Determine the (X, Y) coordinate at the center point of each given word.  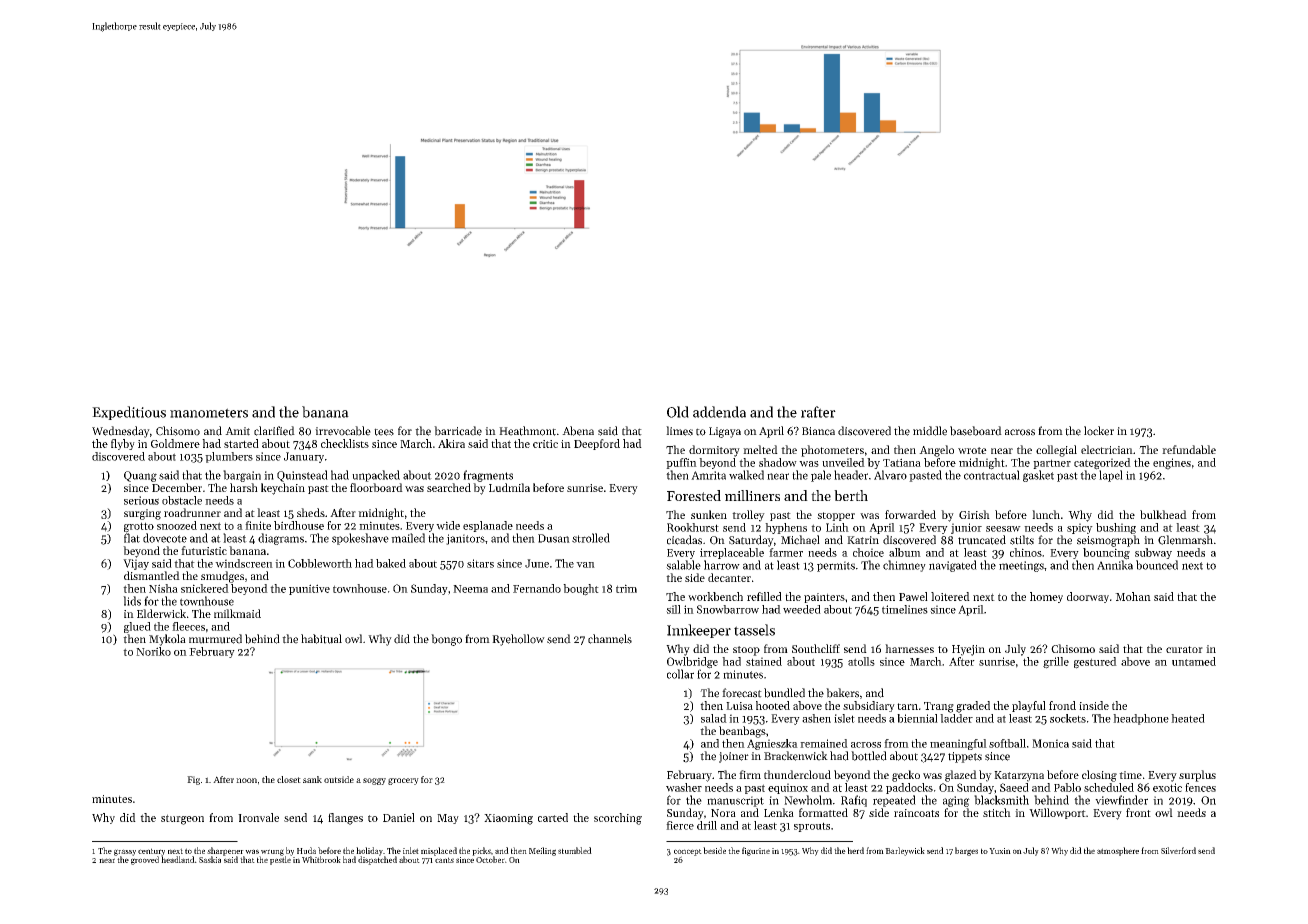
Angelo (936, 451)
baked (391, 563)
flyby (123, 444)
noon (246, 780)
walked (746, 475)
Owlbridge (692, 663)
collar (680, 674)
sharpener (225, 851)
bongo (446, 640)
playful (1029, 706)
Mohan (1133, 596)
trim (626, 588)
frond (1062, 705)
